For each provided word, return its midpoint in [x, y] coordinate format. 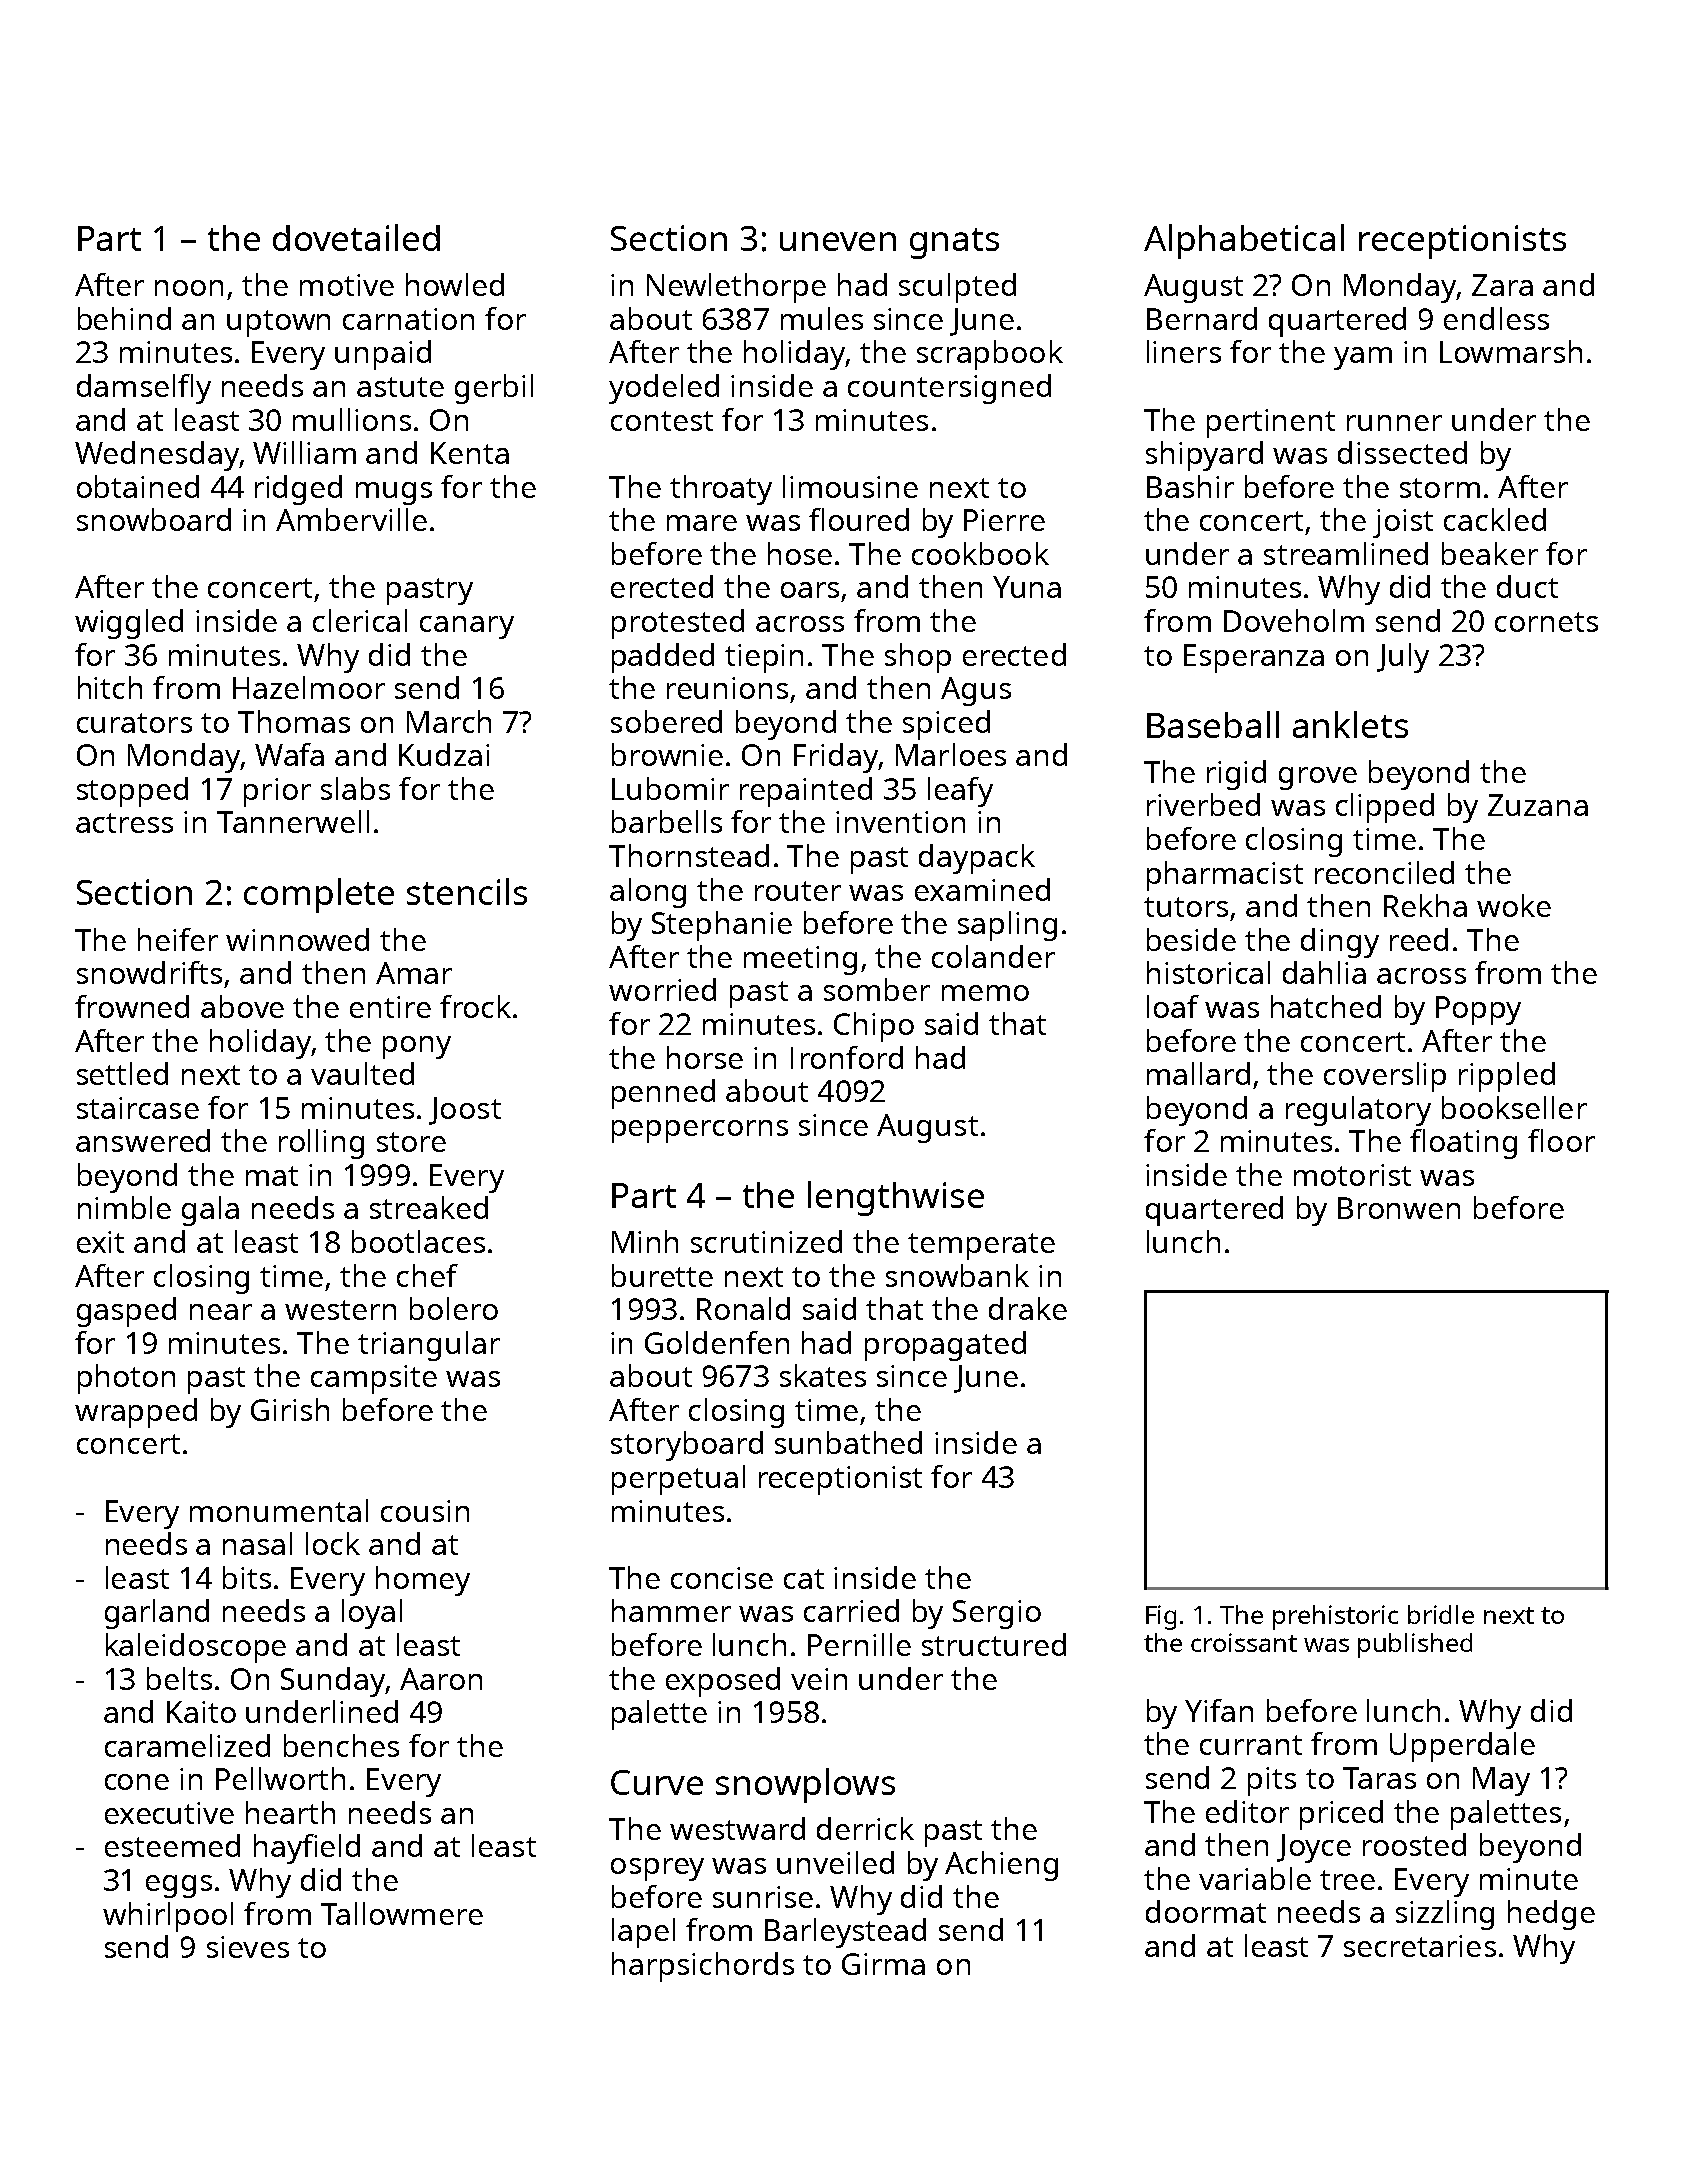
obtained [138, 486]
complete [319, 895]
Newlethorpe [736, 288]
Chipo [874, 1027]
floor [1561, 1140]
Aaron [441, 1679]
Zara [1502, 285]
